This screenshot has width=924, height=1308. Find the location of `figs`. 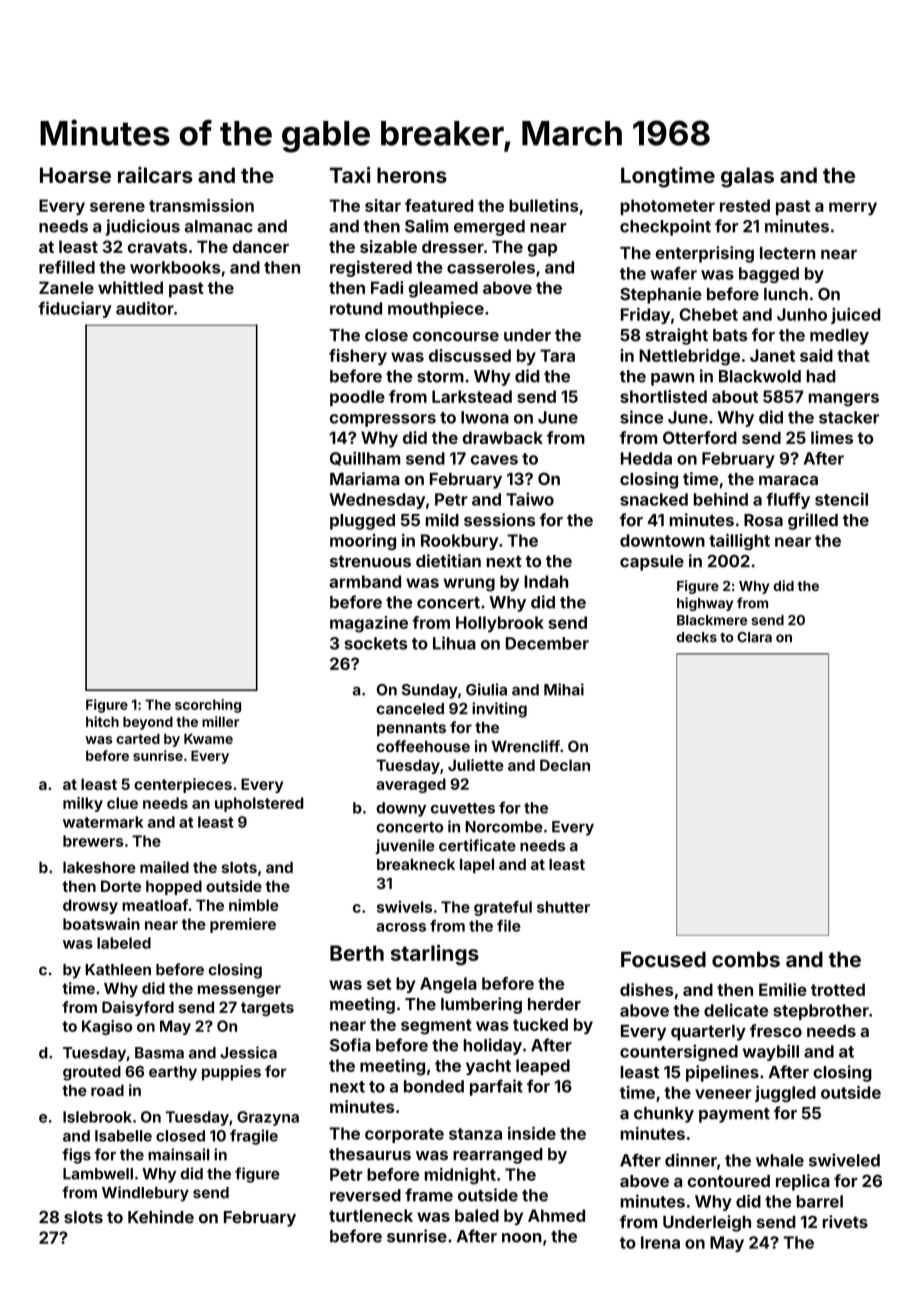

figs is located at coordinates (76, 1156).
